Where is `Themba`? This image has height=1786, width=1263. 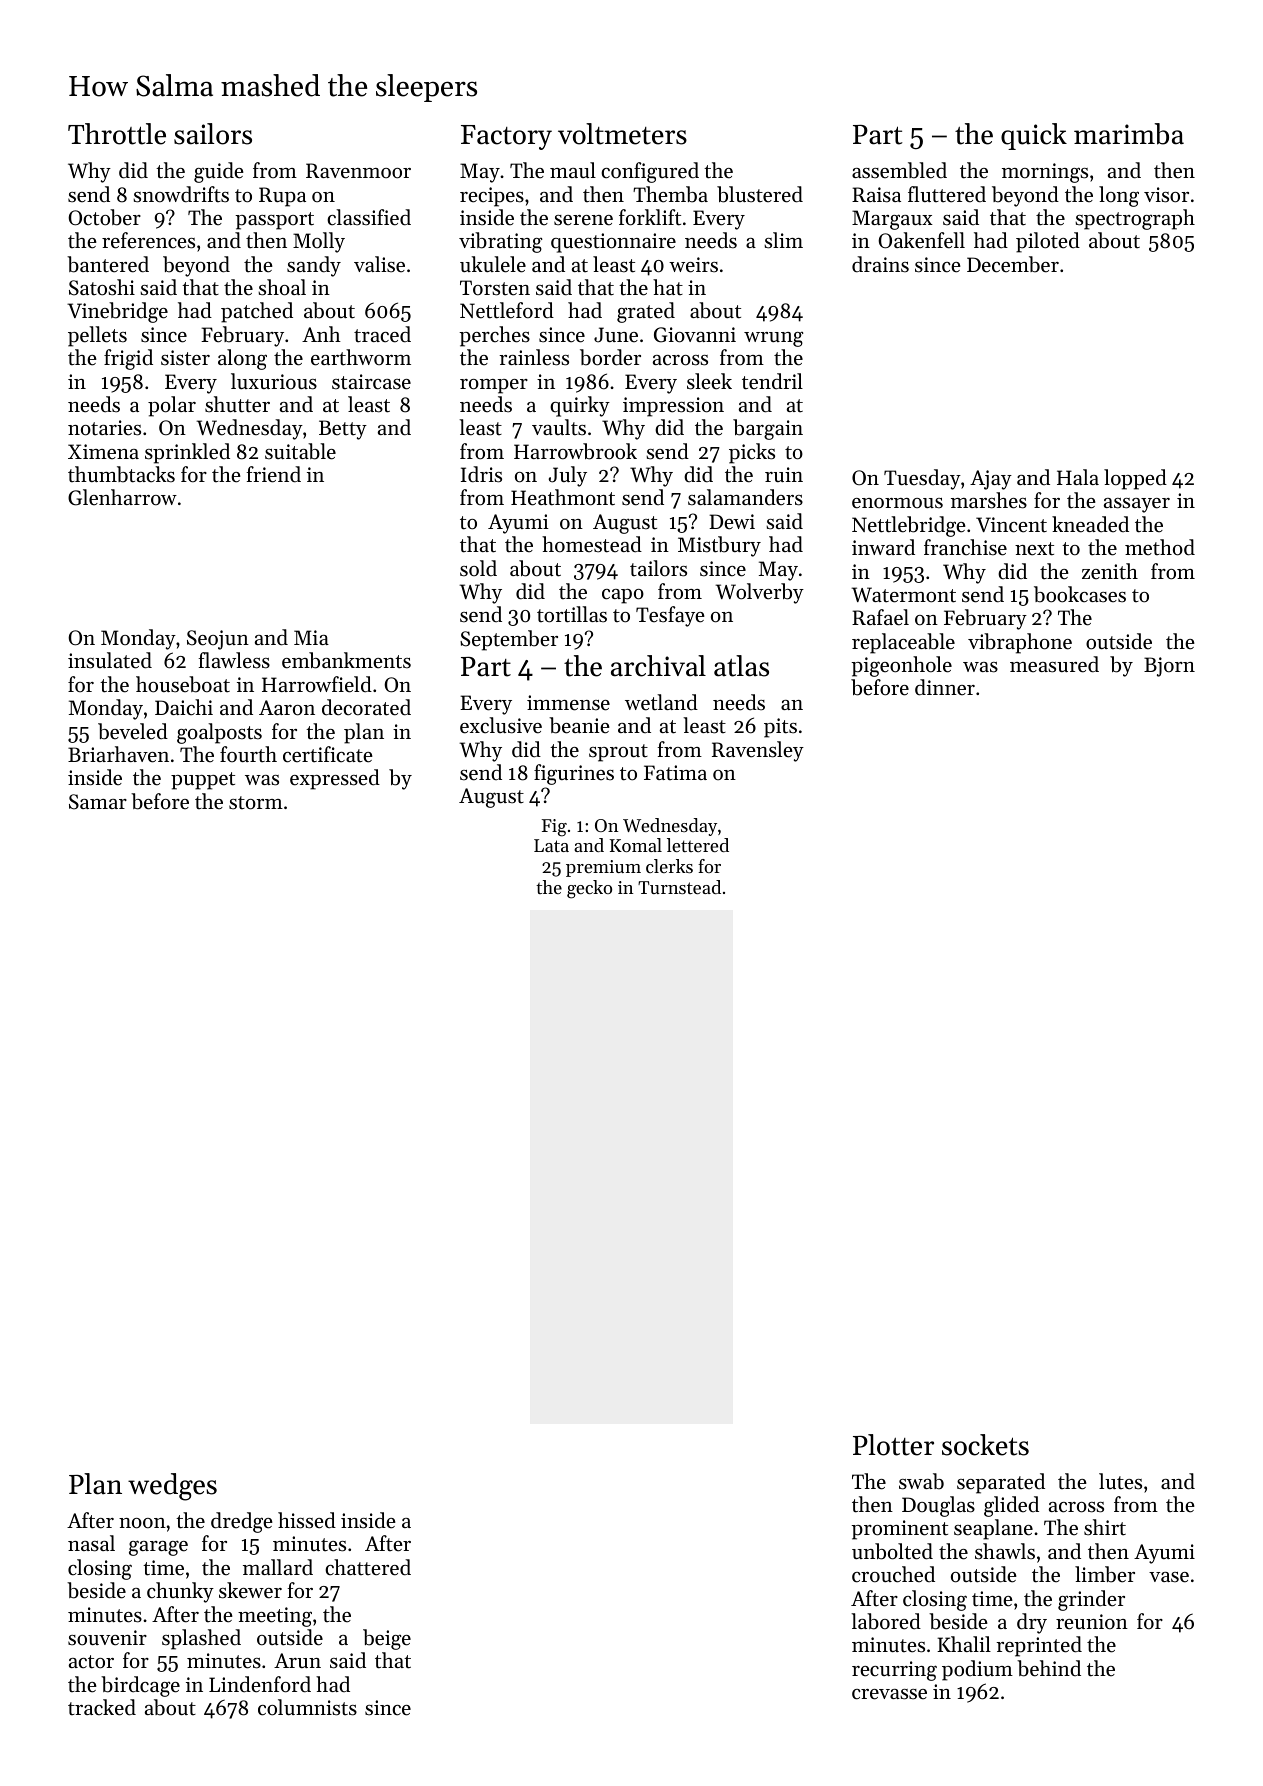 Themba is located at coordinates (670, 194).
